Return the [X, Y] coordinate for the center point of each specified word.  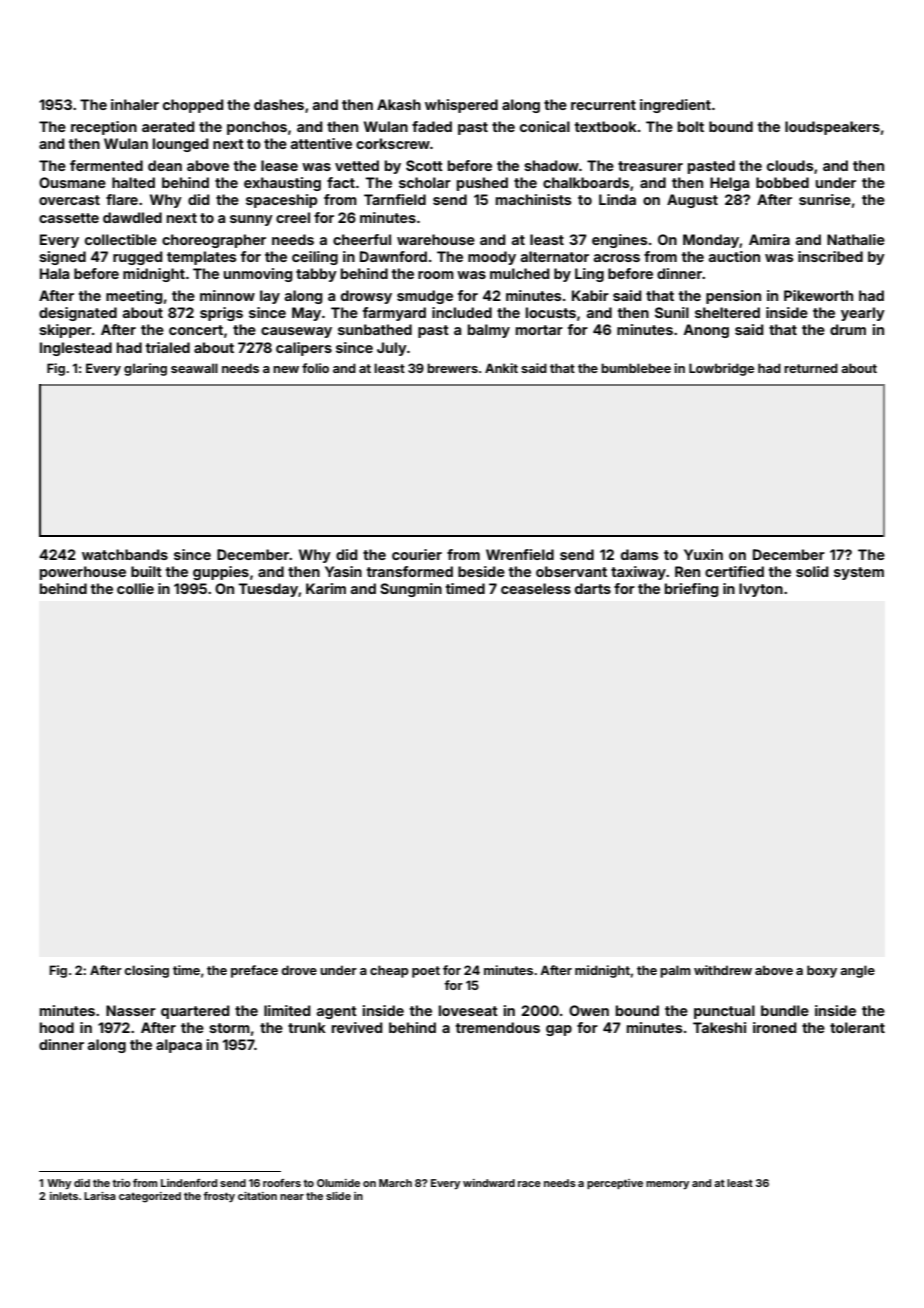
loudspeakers [832, 128]
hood [57, 1027]
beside [481, 571]
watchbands [125, 554]
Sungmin [411, 590]
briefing [692, 590]
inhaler [135, 104]
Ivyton [761, 590]
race [529, 1184]
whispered [461, 106]
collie [135, 588]
